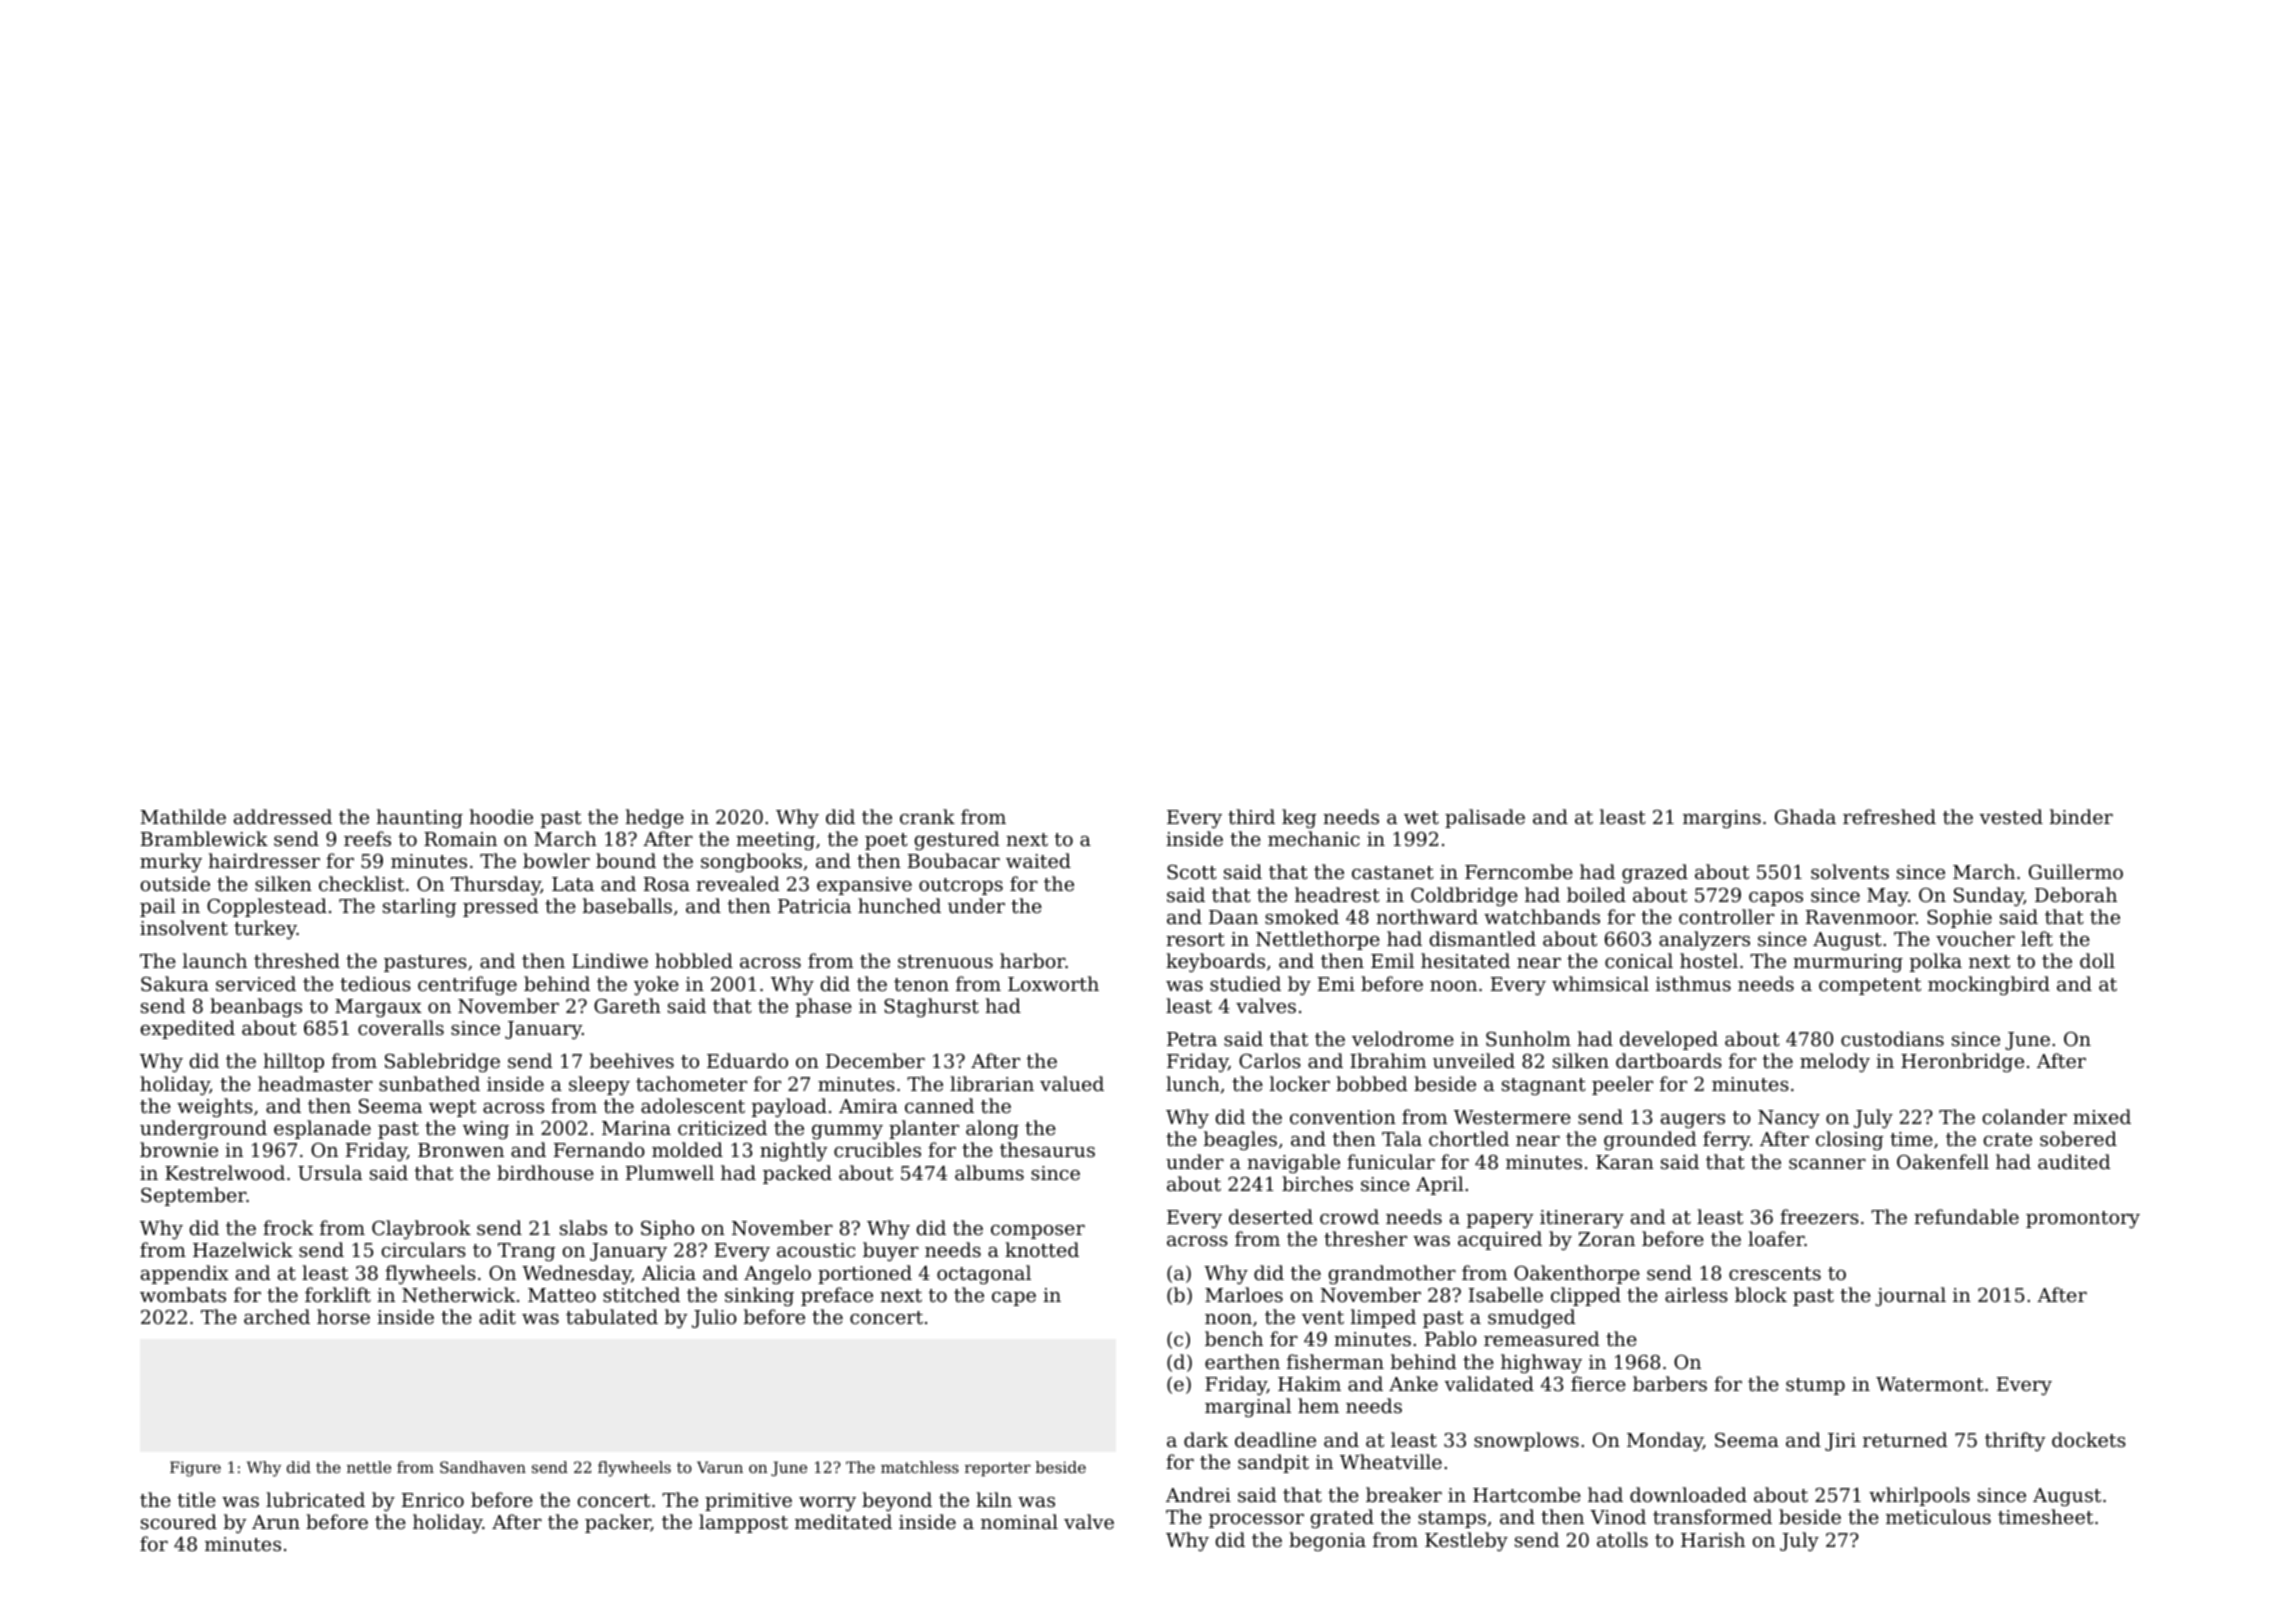 This screenshot has width=2282, height=1614. What do you see at coordinates (797, 1174) in the screenshot?
I see `packed` at bounding box center [797, 1174].
